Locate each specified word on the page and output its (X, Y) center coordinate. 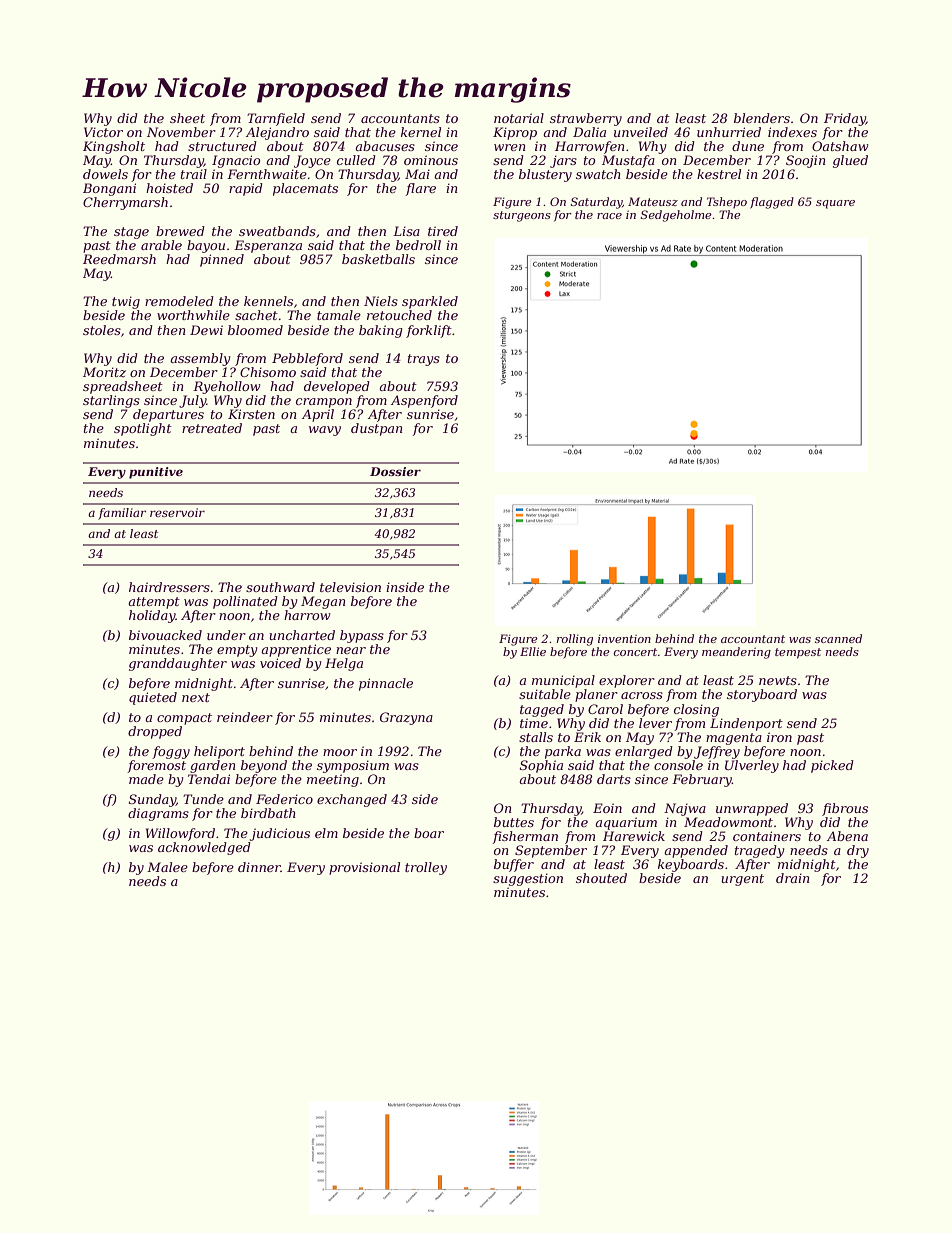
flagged (772, 203)
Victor (103, 132)
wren (510, 147)
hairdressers (169, 587)
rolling (575, 640)
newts (778, 680)
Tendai (209, 779)
